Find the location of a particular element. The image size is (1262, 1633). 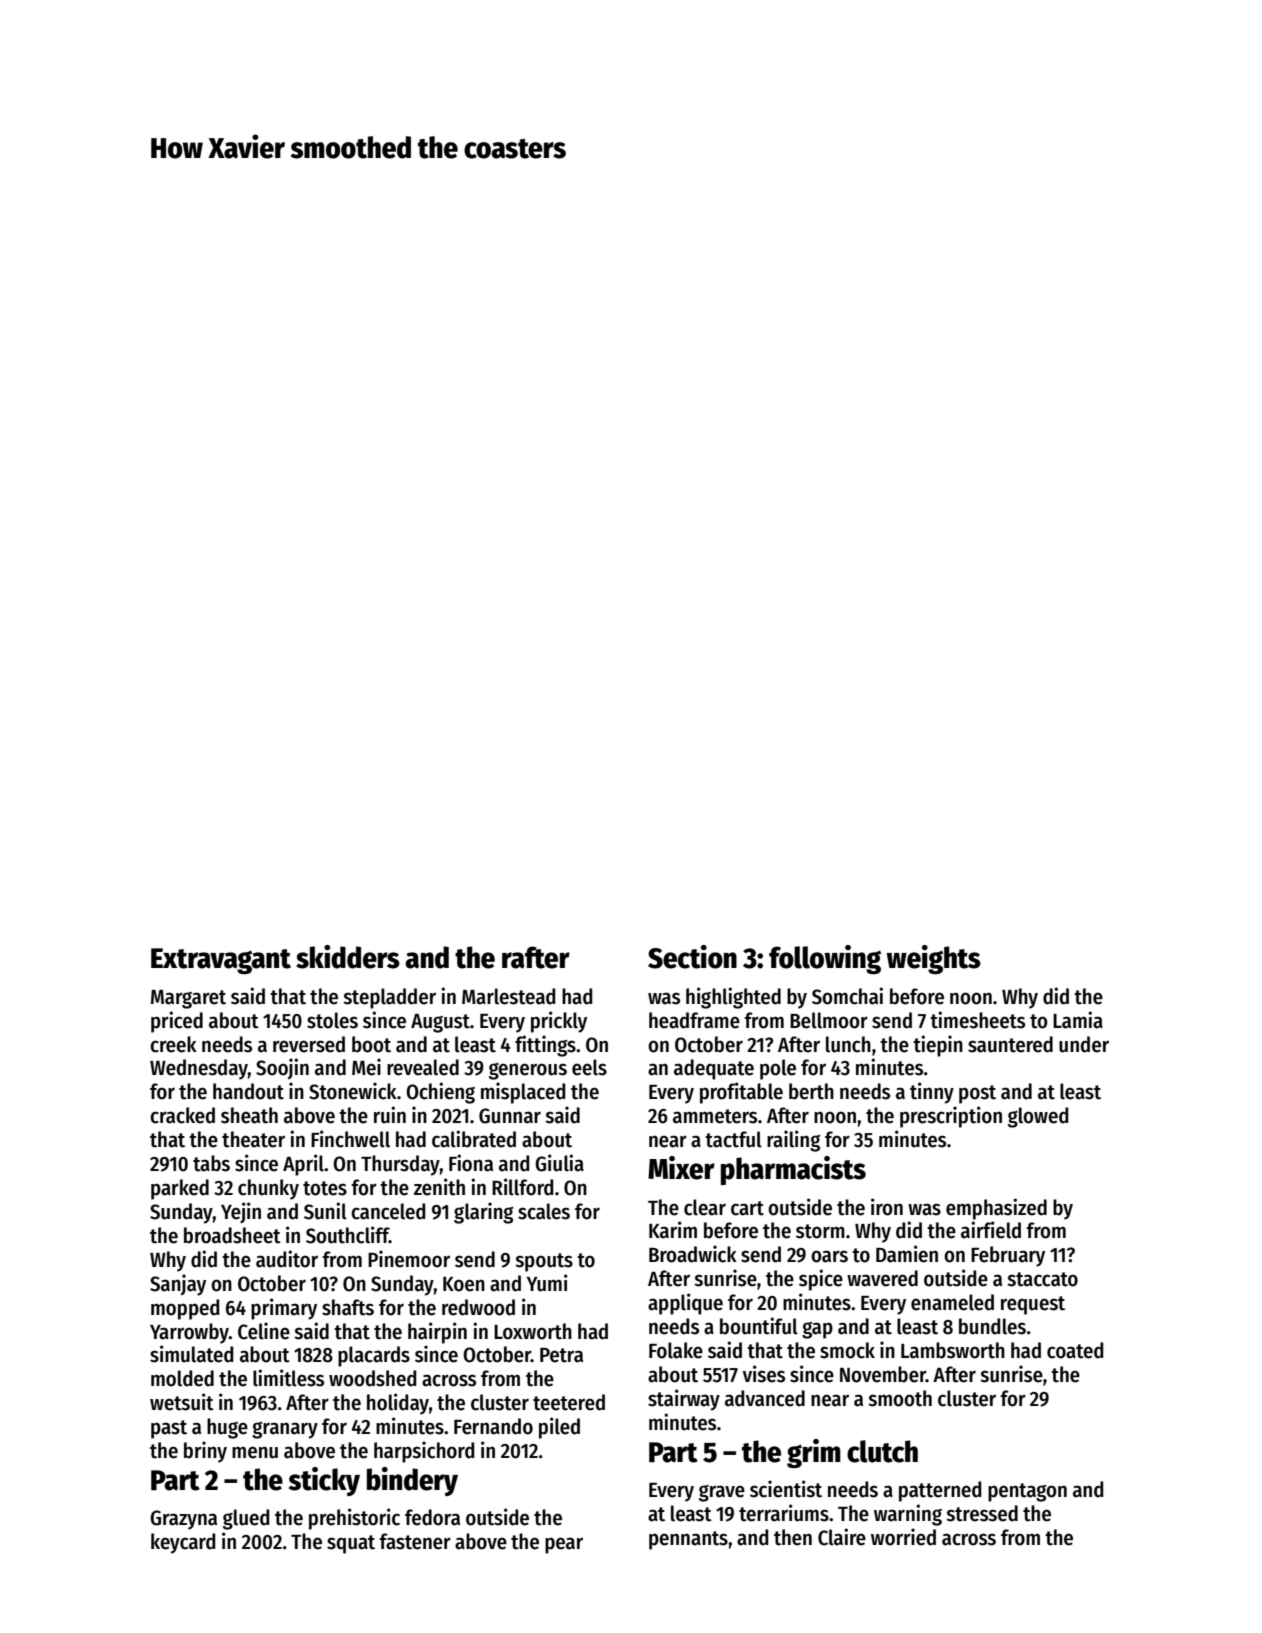

tiepin is located at coordinates (938, 1046).
